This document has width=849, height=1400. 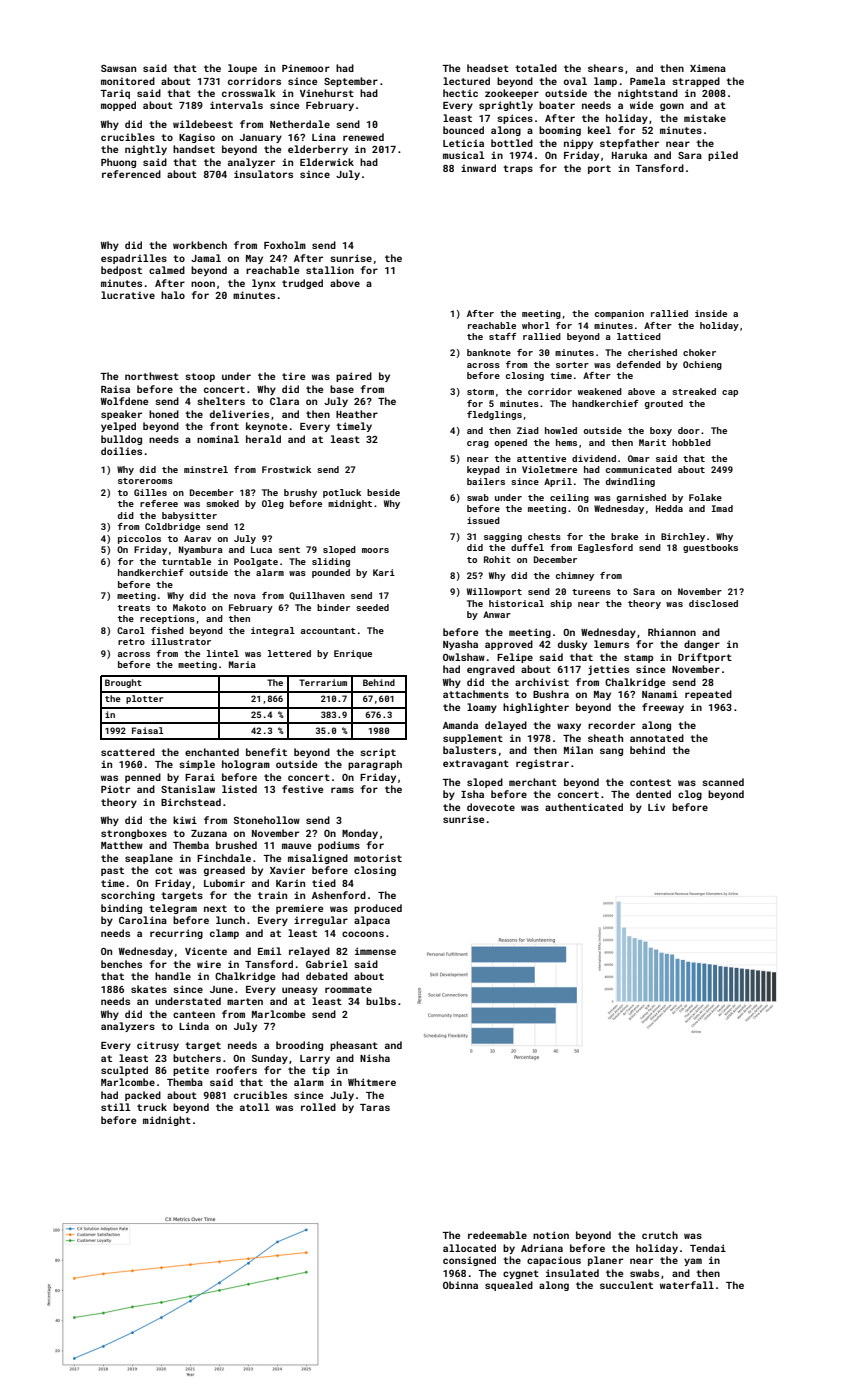 What do you see at coordinates (702, 645) in the document?
I see `danger` at bounding box center [702, 645].
